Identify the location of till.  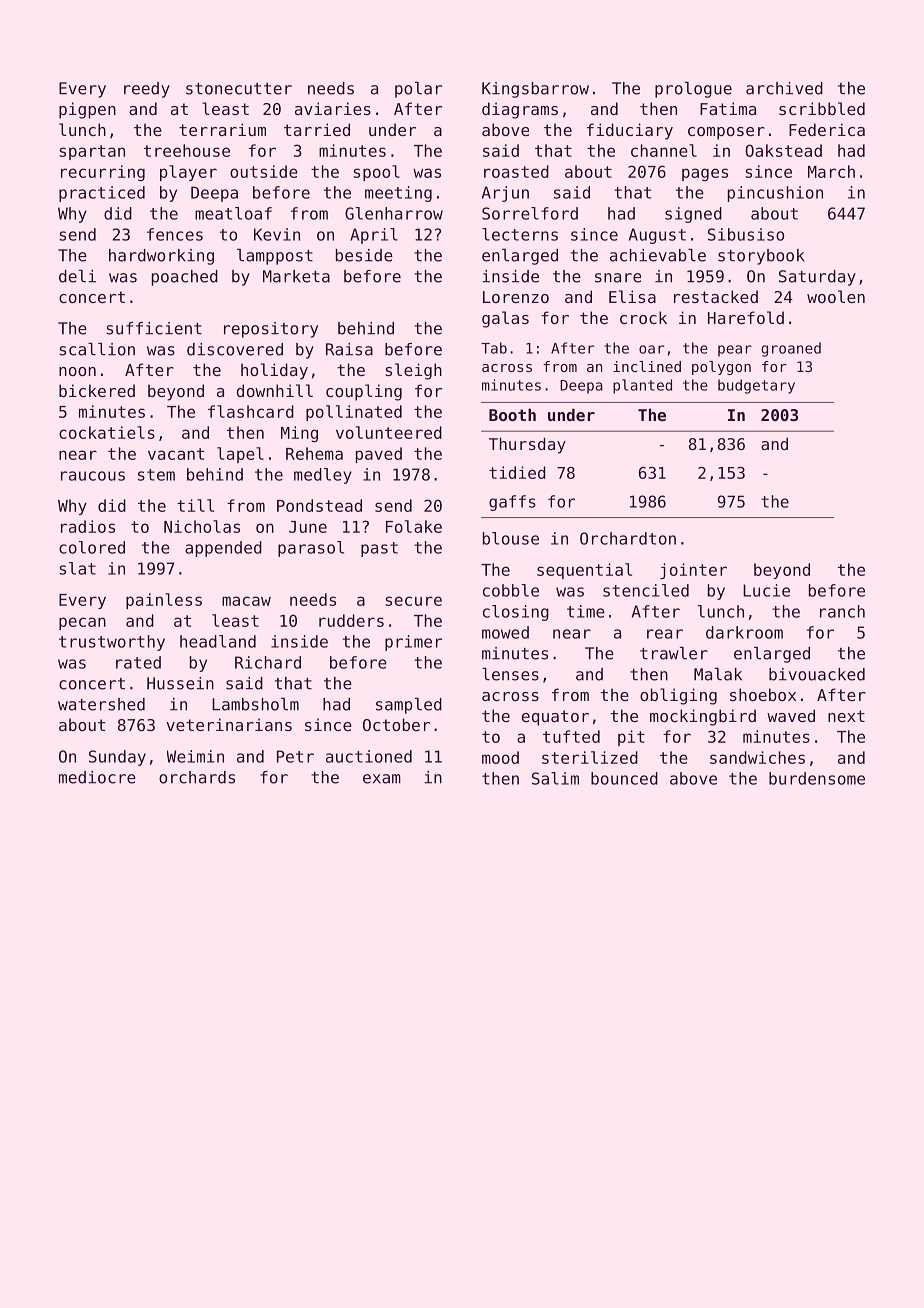
(195, 505).
